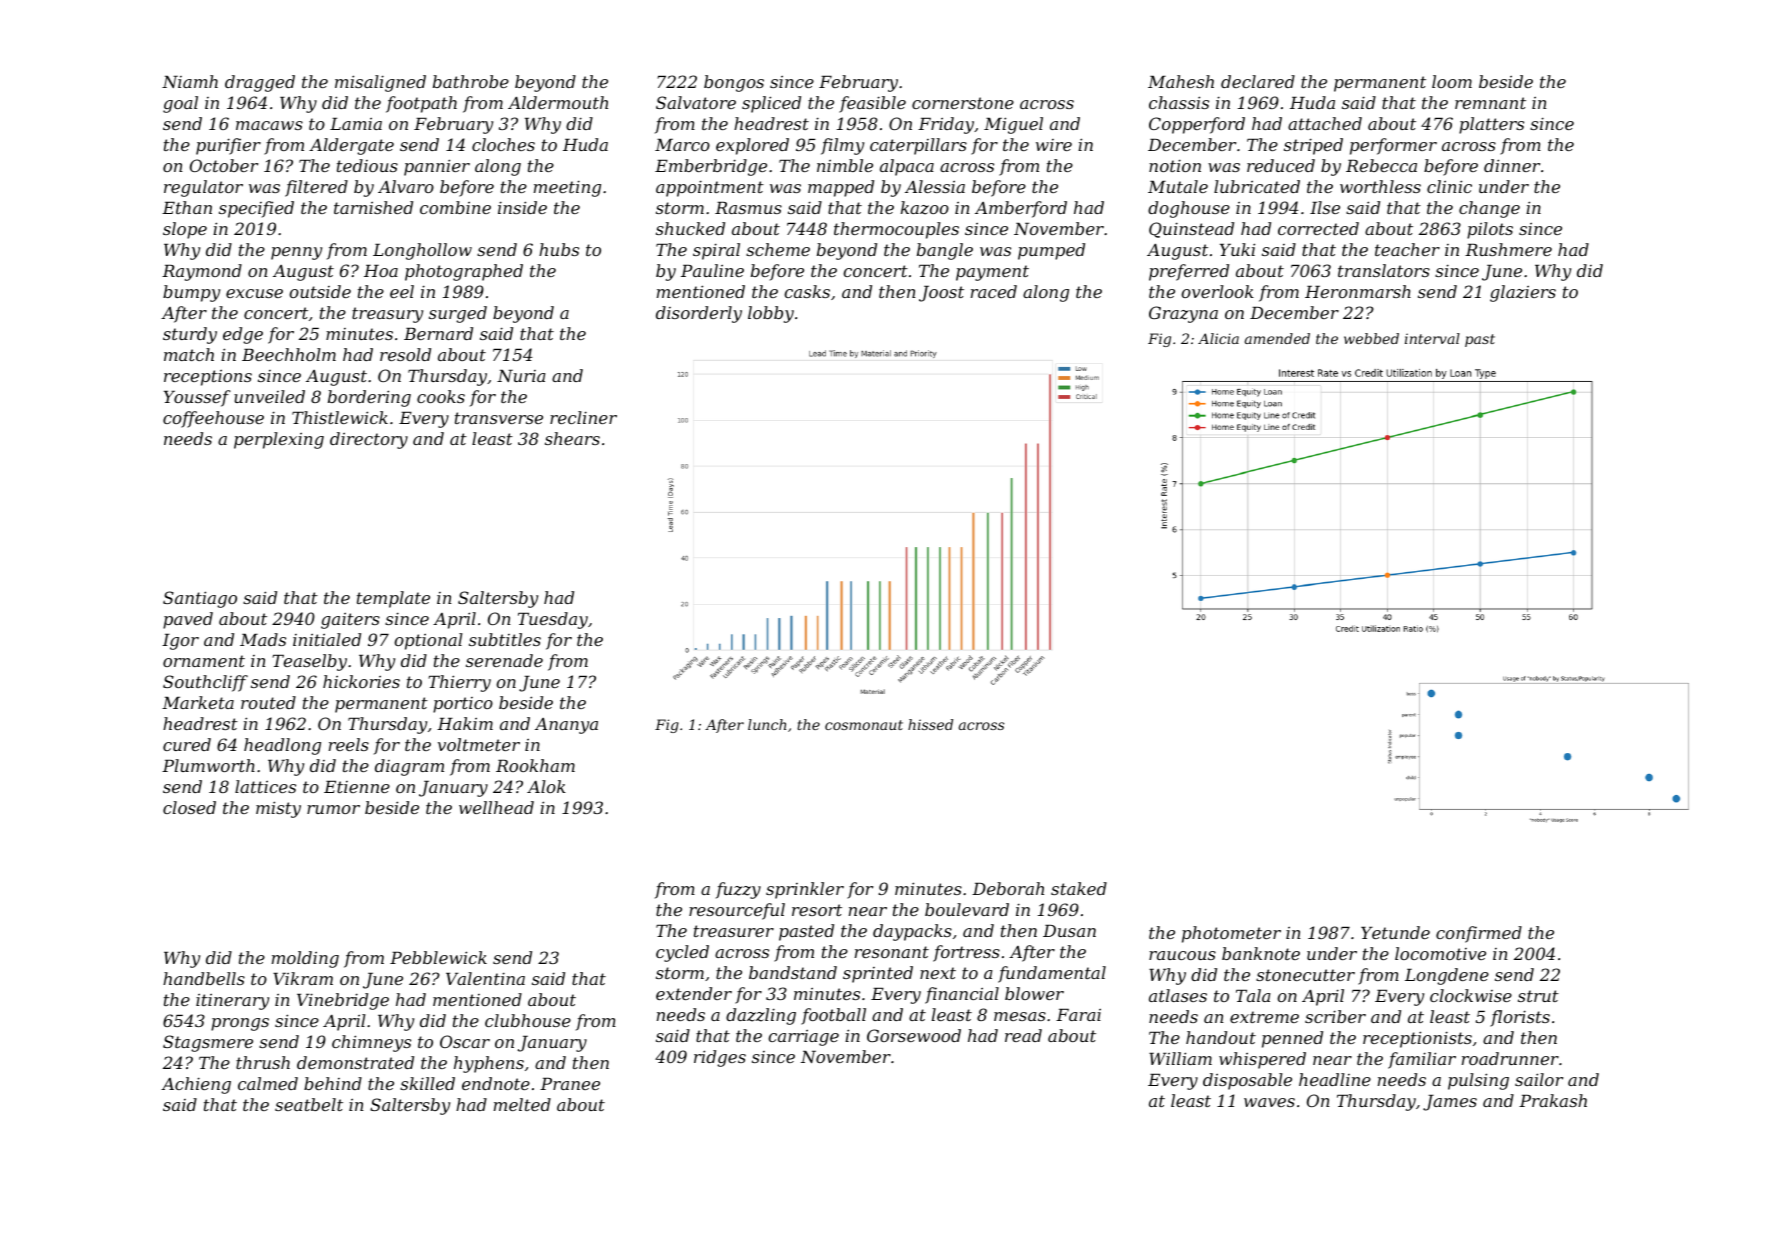 This page has width=1767, height=1249. Describe the element at coordinates (522, 1104) in the page. I see `melted` at that location.
